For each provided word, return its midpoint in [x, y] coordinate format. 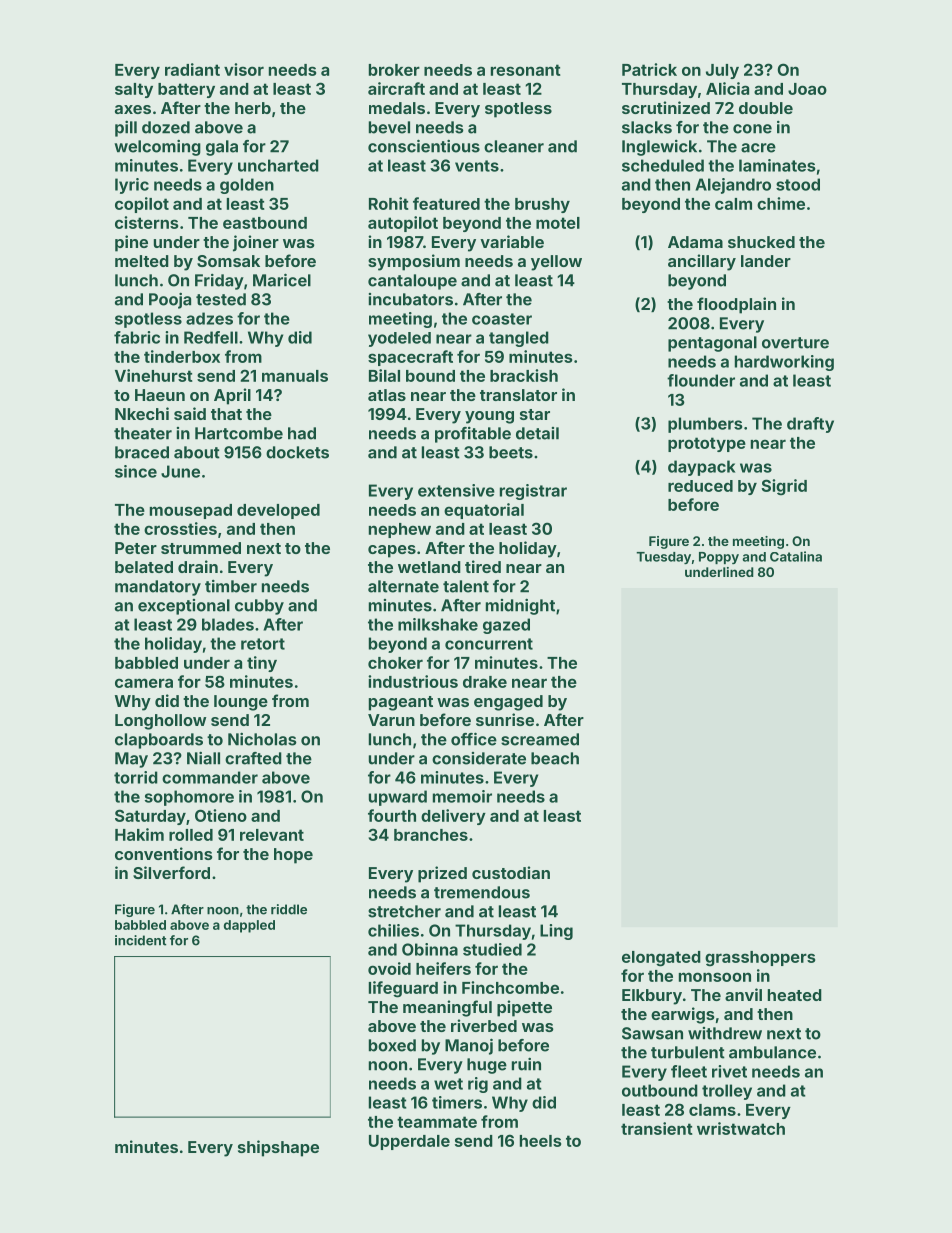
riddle [289, 909]
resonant [526, 70]
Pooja [170, 301]
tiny [262, 664]
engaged [508, 703]
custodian [511, 872]
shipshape [278, 1148]
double [766, 108]
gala [222, 148]
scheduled [663, 165]
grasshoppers [760, 959]
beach [555, 758]
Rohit [389, 203]
